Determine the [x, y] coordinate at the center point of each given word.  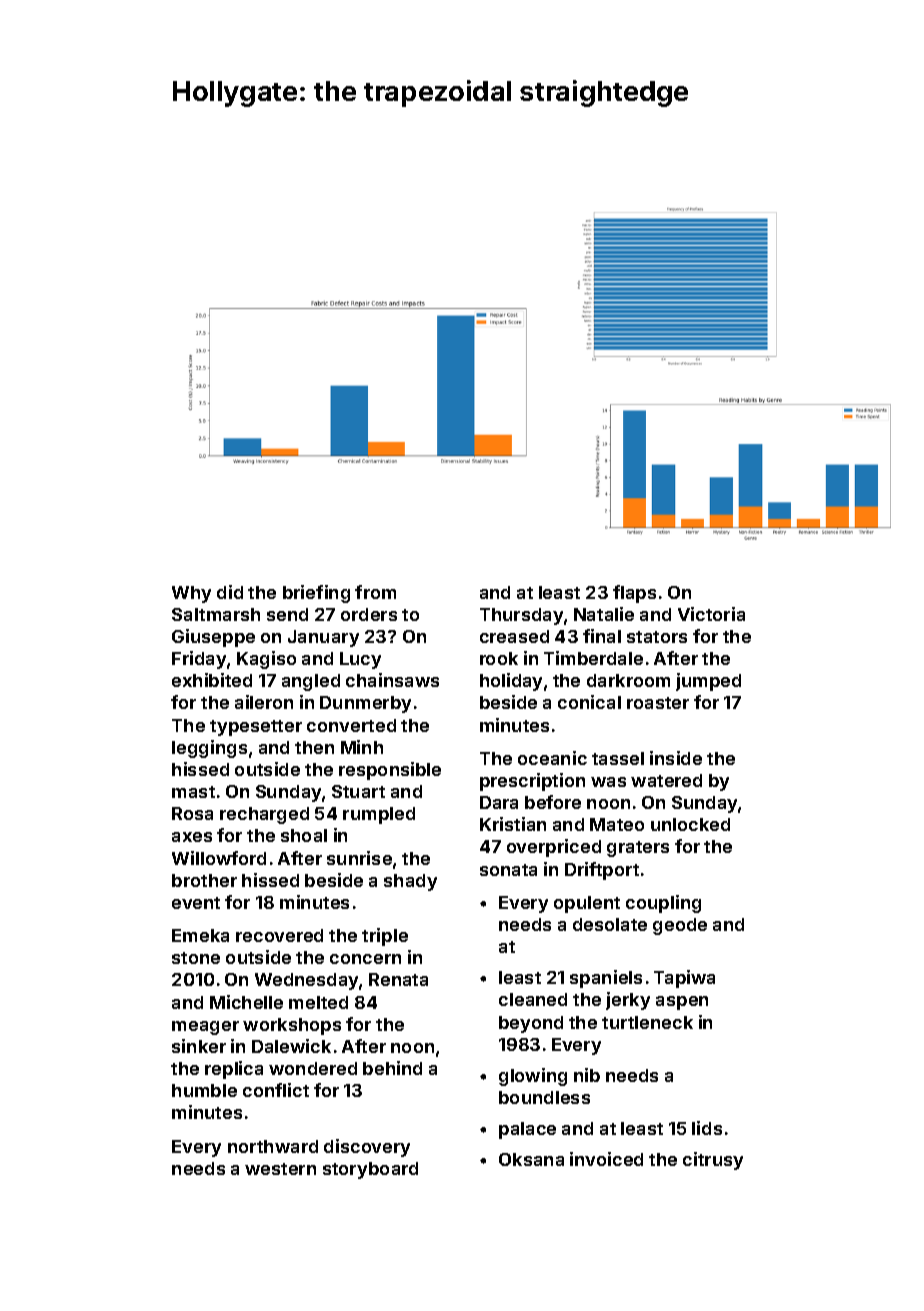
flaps [634, 594]
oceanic [552, 758]
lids [707, 1128]
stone [196, 958]
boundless [544, 1097]
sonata [508, 870]
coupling [663, 904]
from [375, 592]
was [608, 782]
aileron [264, 702]
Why [191, 594]
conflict [276, 1090]
